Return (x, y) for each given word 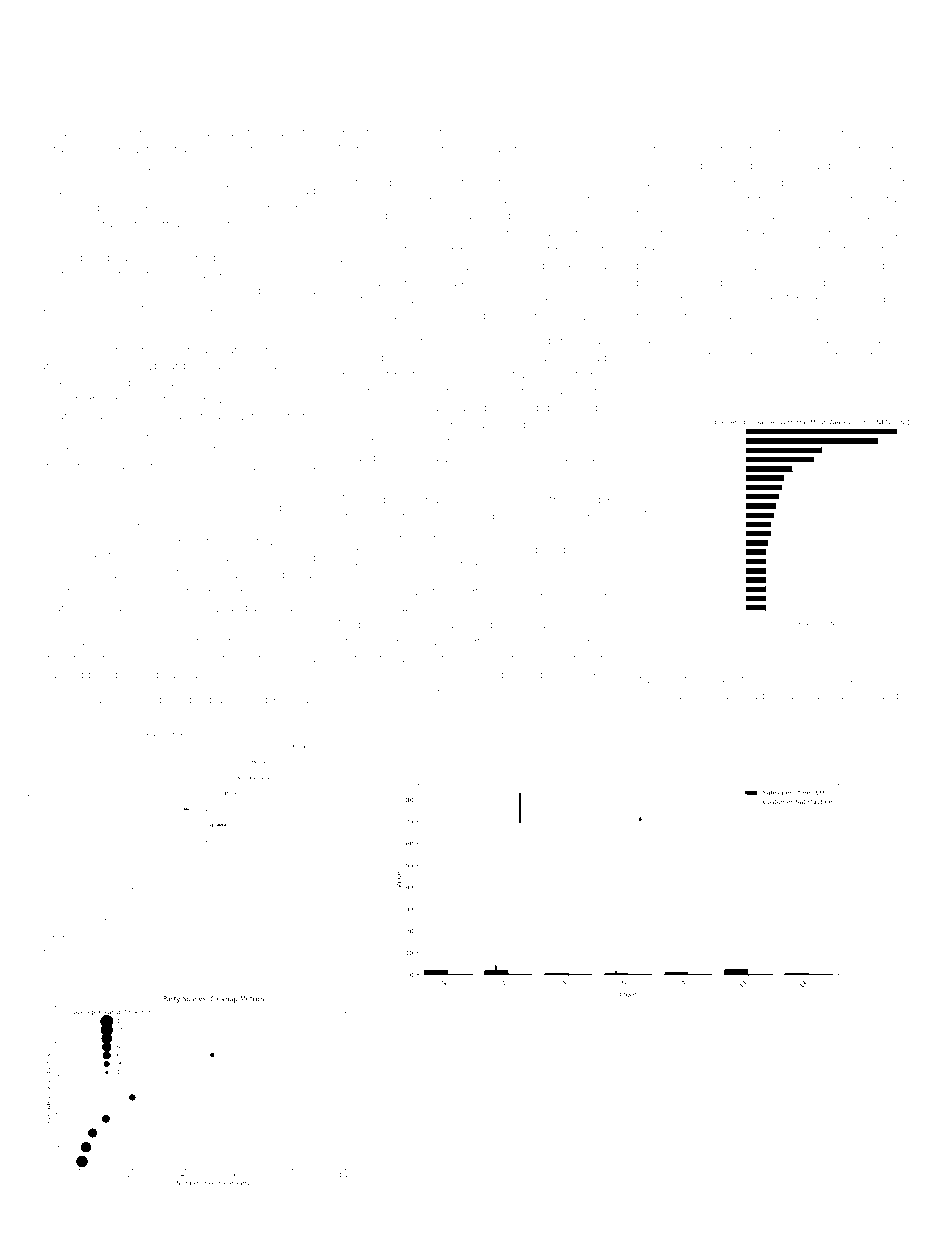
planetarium (72, 291)
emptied (591, 517)
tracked (247, 699)
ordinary (427, 459)
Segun (356, 392)
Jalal (52, 190)
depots (706, 200)
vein (119, 482)
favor (884, 339)
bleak (898, 299)
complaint (885, 680)
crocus (225, 450)
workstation (369, 675)
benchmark (435, 282)
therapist (554, 216)
